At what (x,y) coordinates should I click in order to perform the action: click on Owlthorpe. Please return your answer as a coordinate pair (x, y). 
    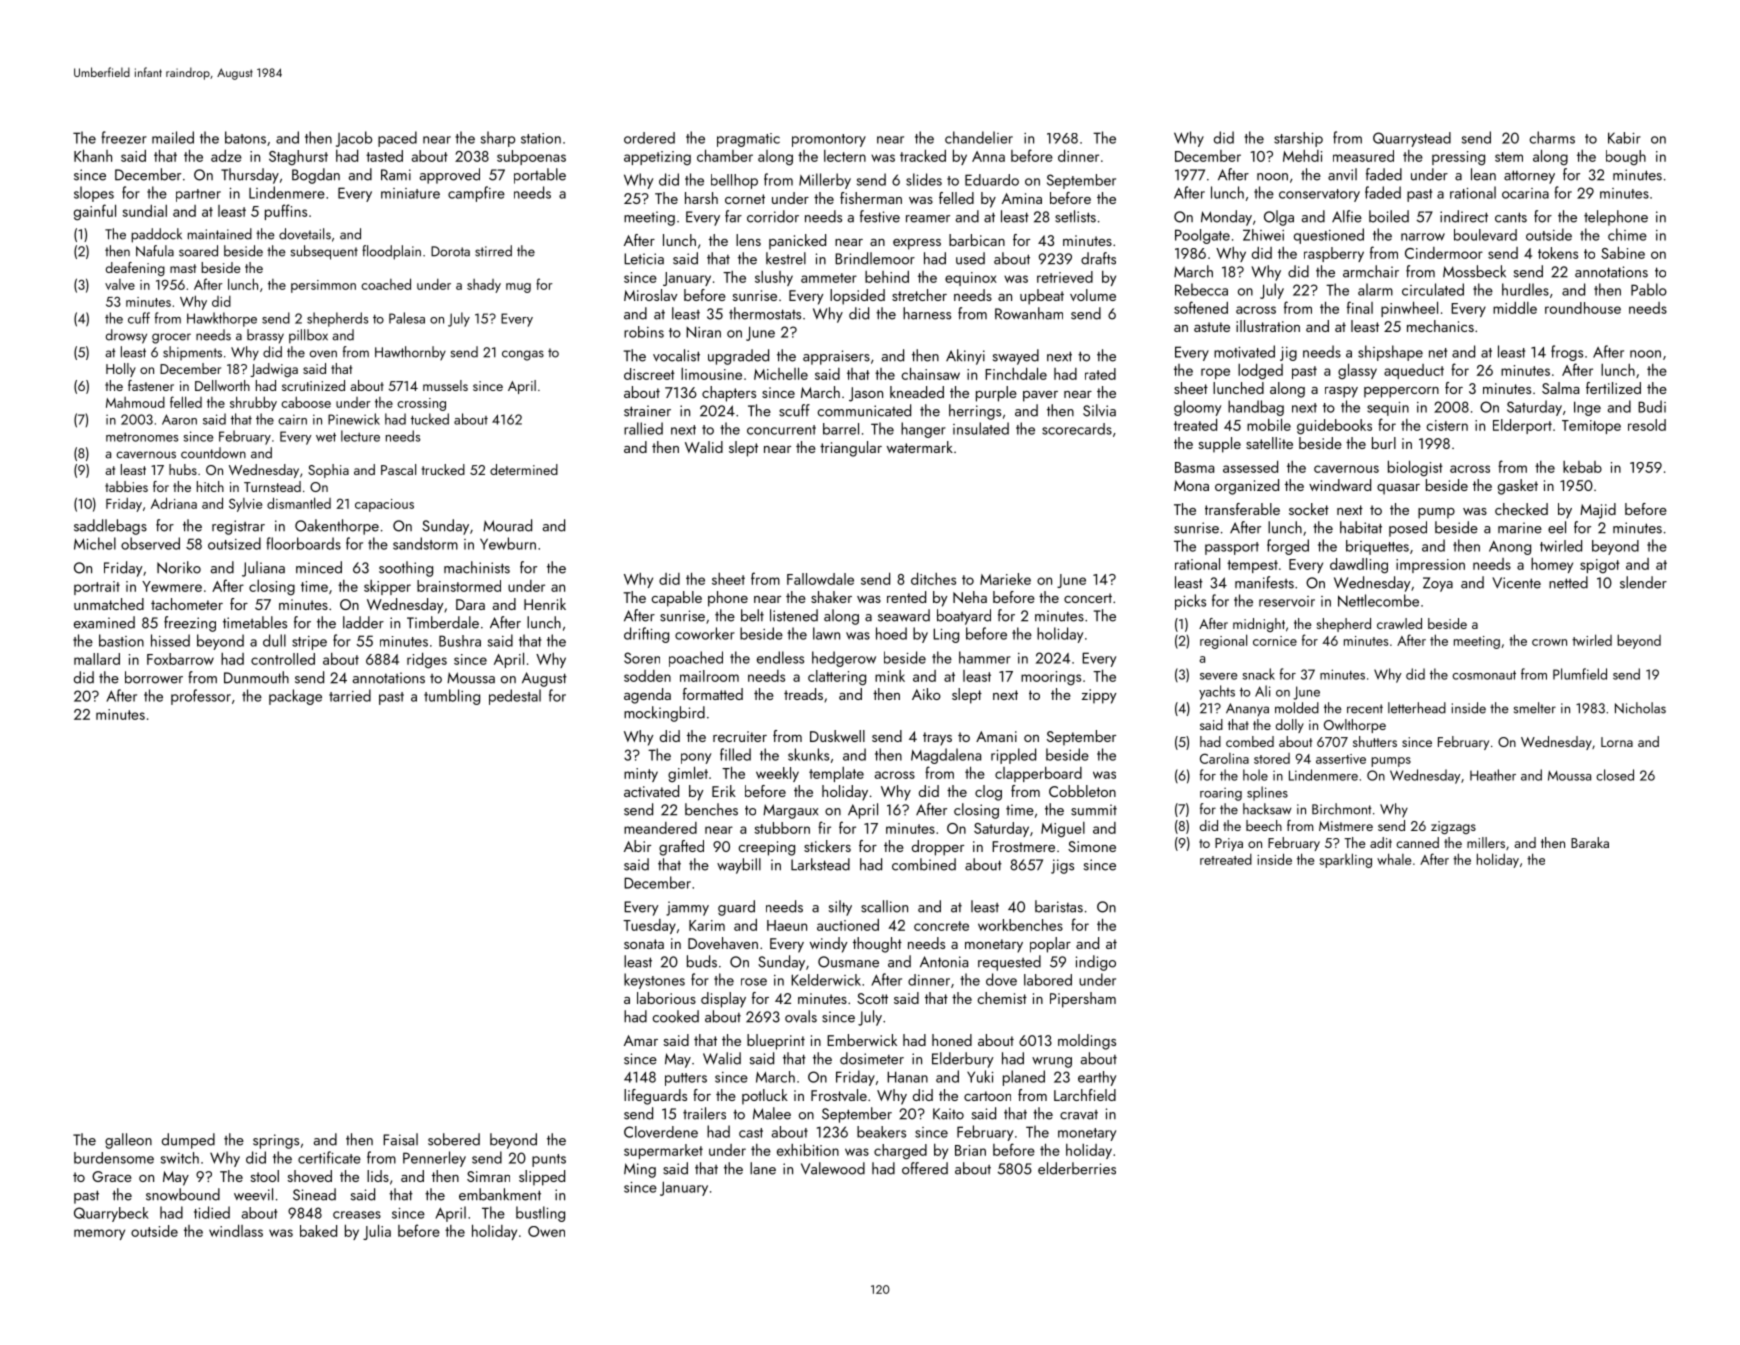
    Looking at the image, I should click on (1355, 726).
